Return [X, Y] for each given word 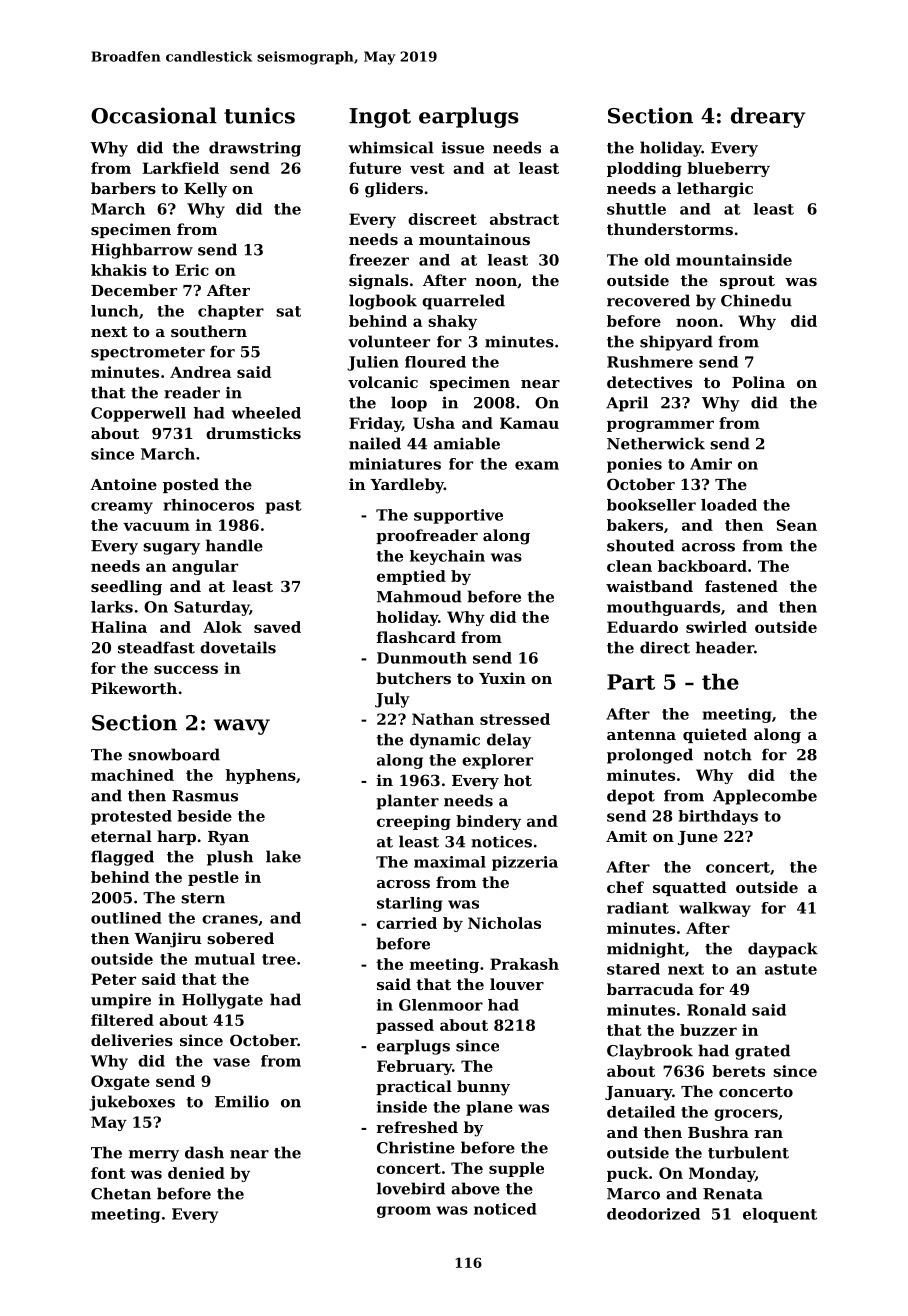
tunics [259, 115]
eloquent [780, 1215]
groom [404, 1212]
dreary [768, 117]
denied [196, 1173]
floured [435, 362]
